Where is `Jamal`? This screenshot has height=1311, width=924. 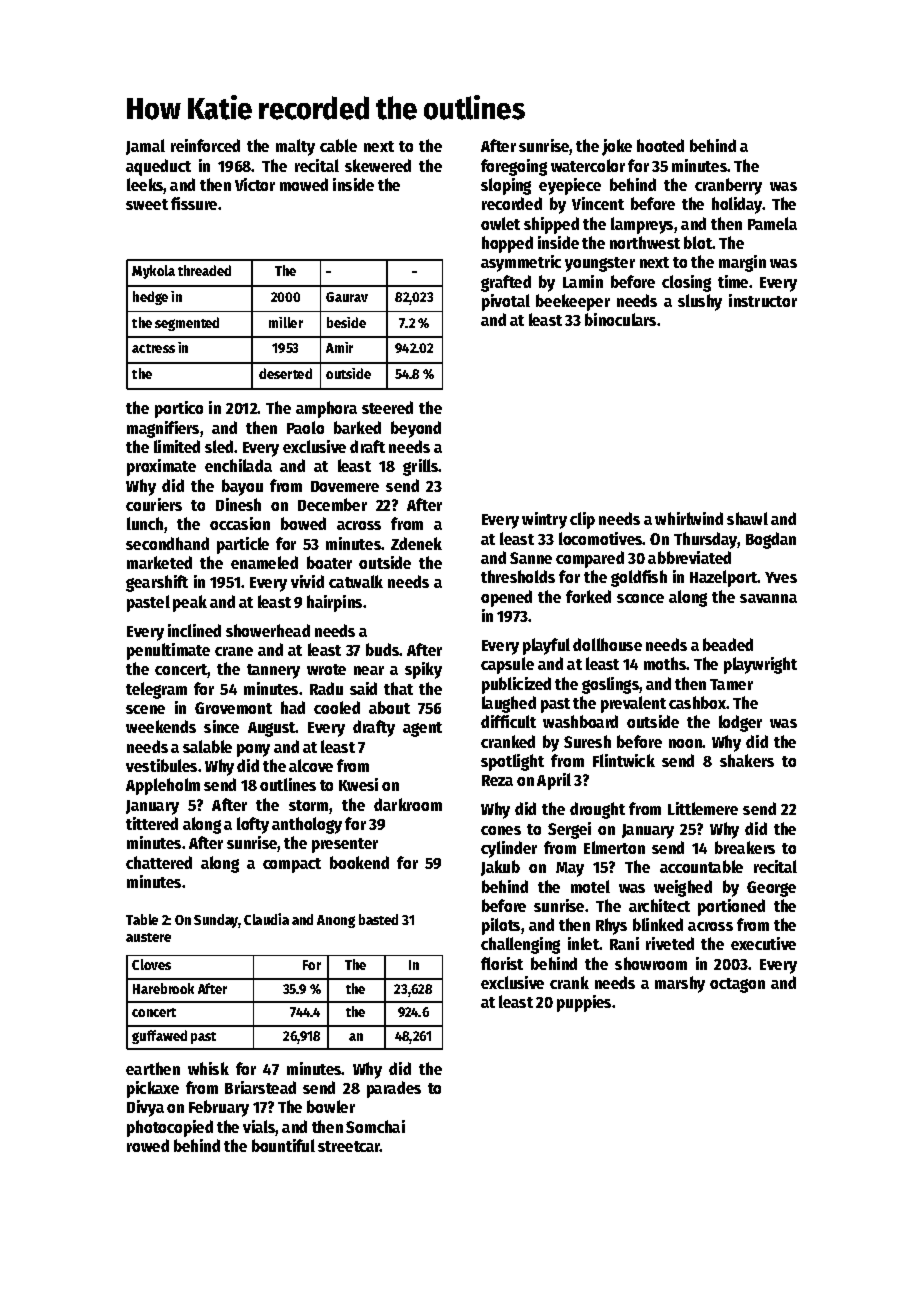
Jamal is located at coordinates (145, 147).
